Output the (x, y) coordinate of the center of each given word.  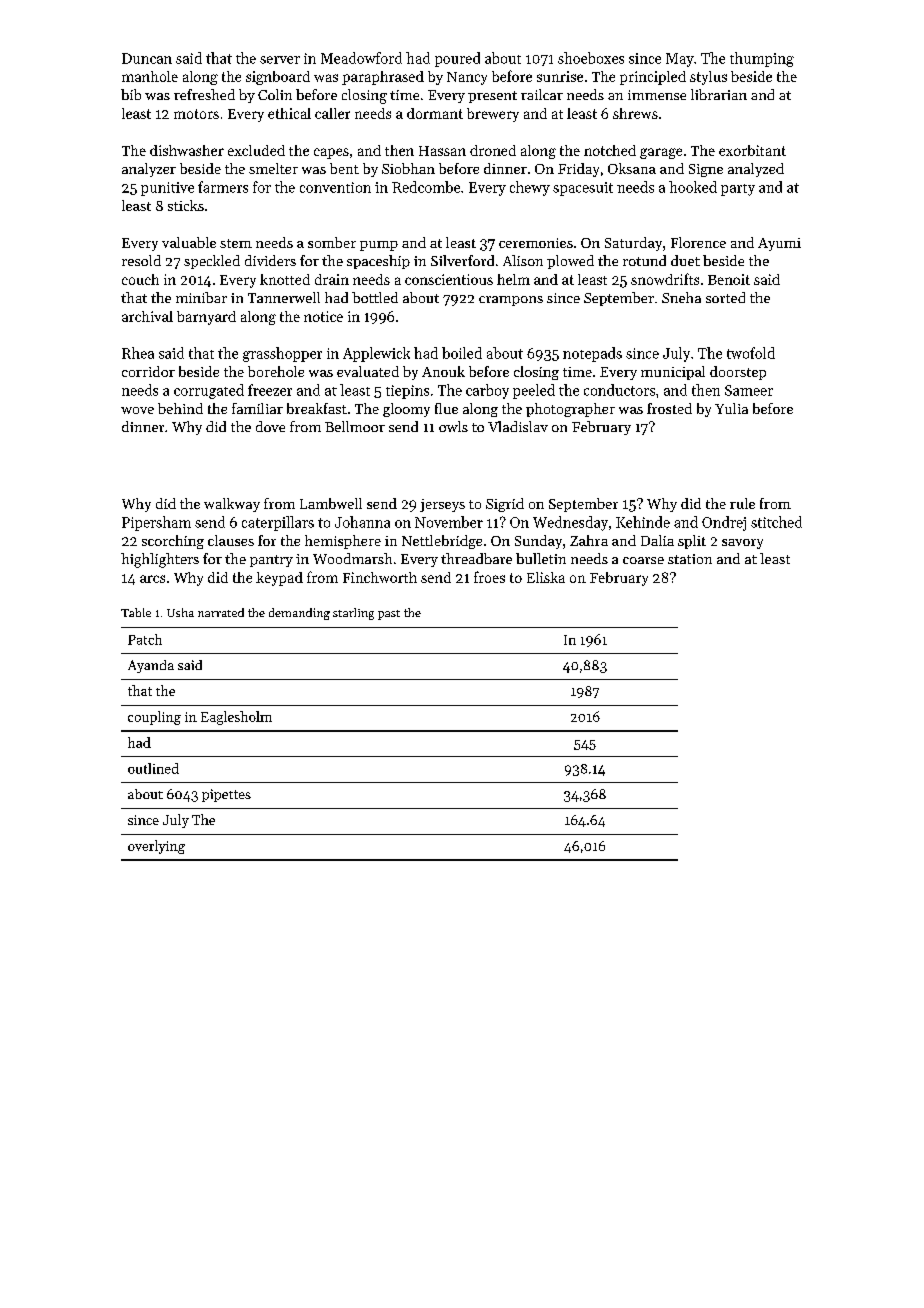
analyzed (756, 170)
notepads (592, 354)
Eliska (546, 577)
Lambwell (331, 503)
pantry (271, 561)
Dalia (657, 540)
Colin (275, 94)
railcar (542, 94)
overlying (156, 847)
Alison (523, 260)
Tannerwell (284, 297)
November (449, 522)
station (690, 559)
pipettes (226, 795)
